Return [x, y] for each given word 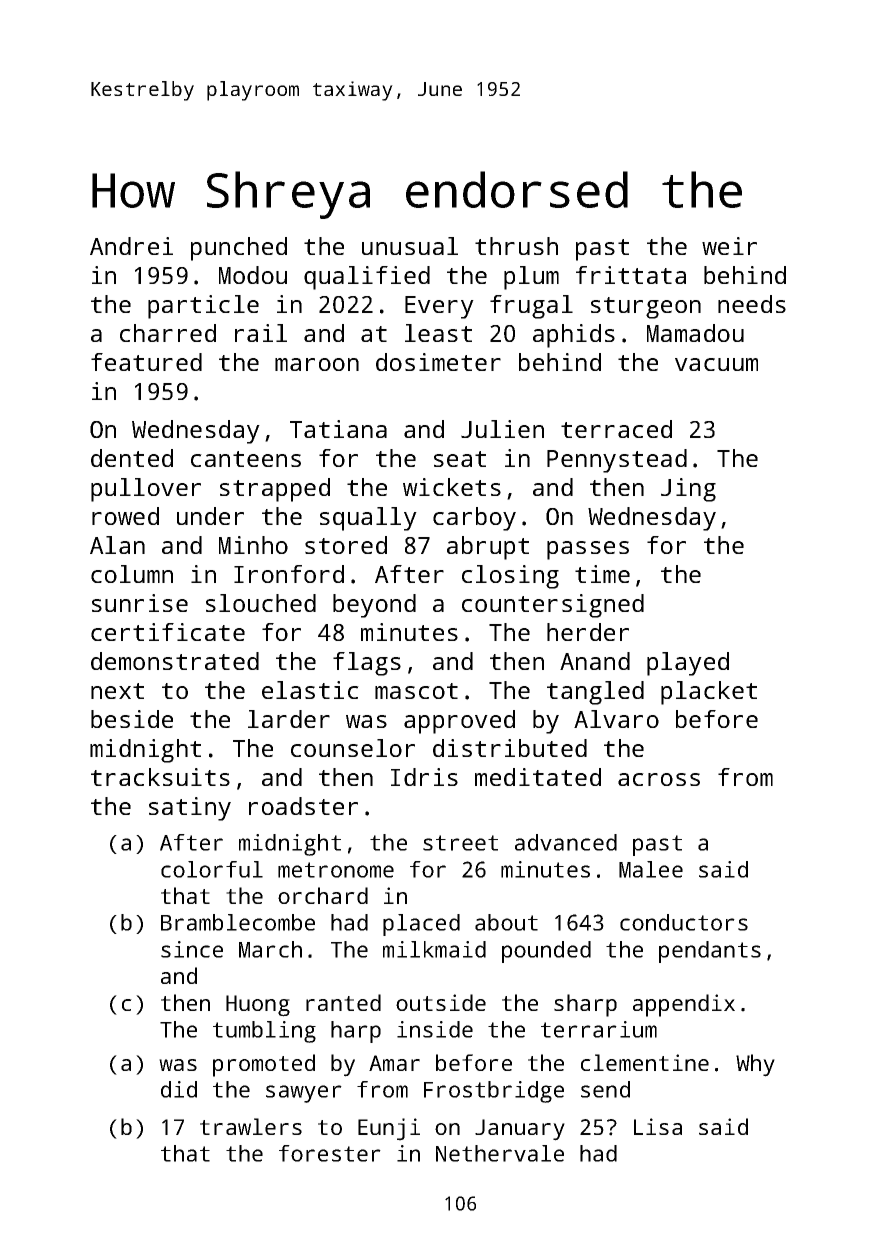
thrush [516, 246]
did [179, 1089]
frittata [631, 275]
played [688, 664]
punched [239, 249]
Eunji [389, 1129]
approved [459, 722]
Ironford [289, 574]
